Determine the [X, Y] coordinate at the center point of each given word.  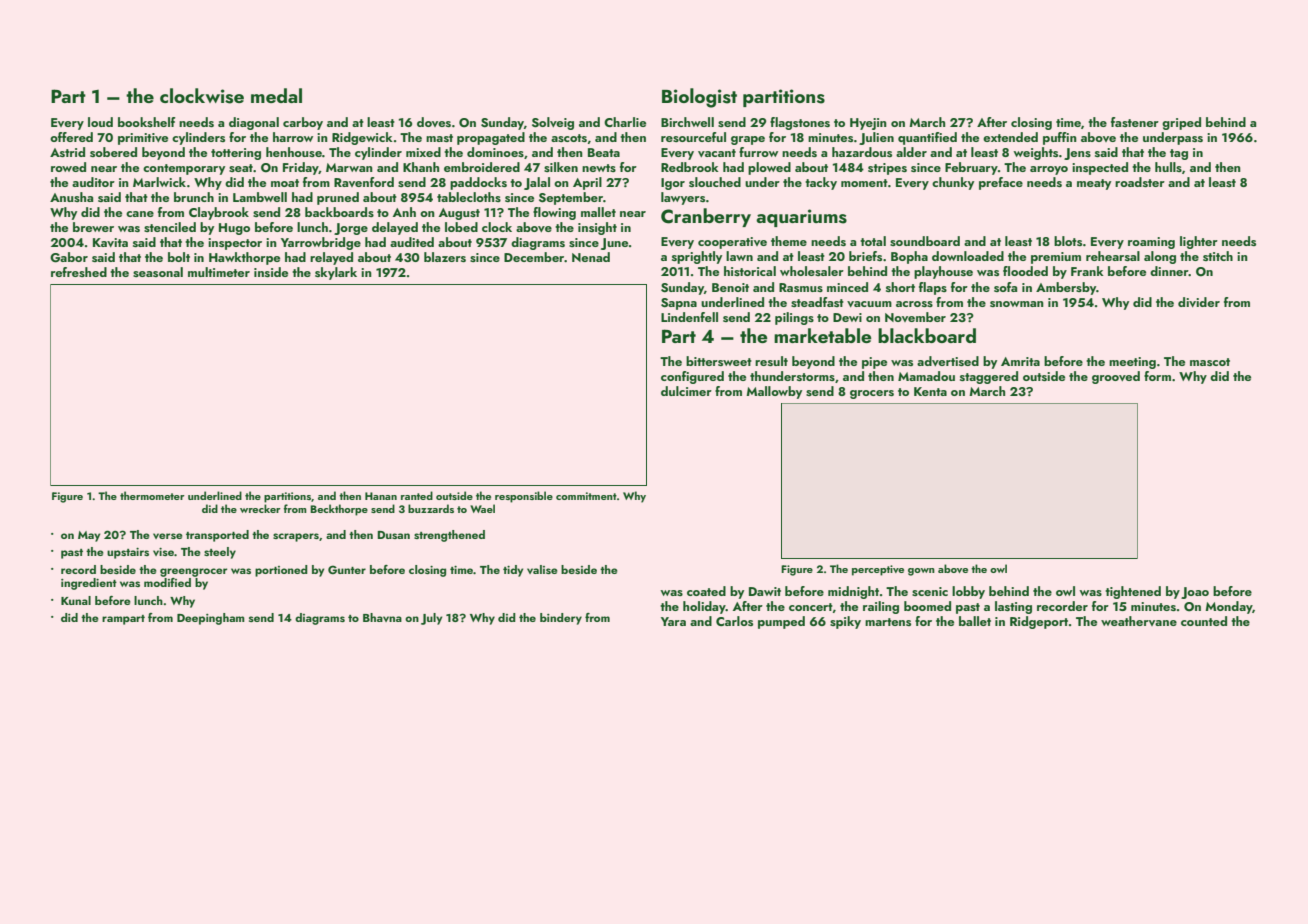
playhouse [943, 272]
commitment [586, 496]
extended [1010, 137]
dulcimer [686, 391]
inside [271, 272]
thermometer [152, 495]
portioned [281, 571]
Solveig [553, 123]
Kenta [930, 391]
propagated [491, 138]
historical [750, 271]
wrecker [260, 508]
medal [276, 95]
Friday [301, 168]
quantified [927, 138]
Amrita [1020, 361]
